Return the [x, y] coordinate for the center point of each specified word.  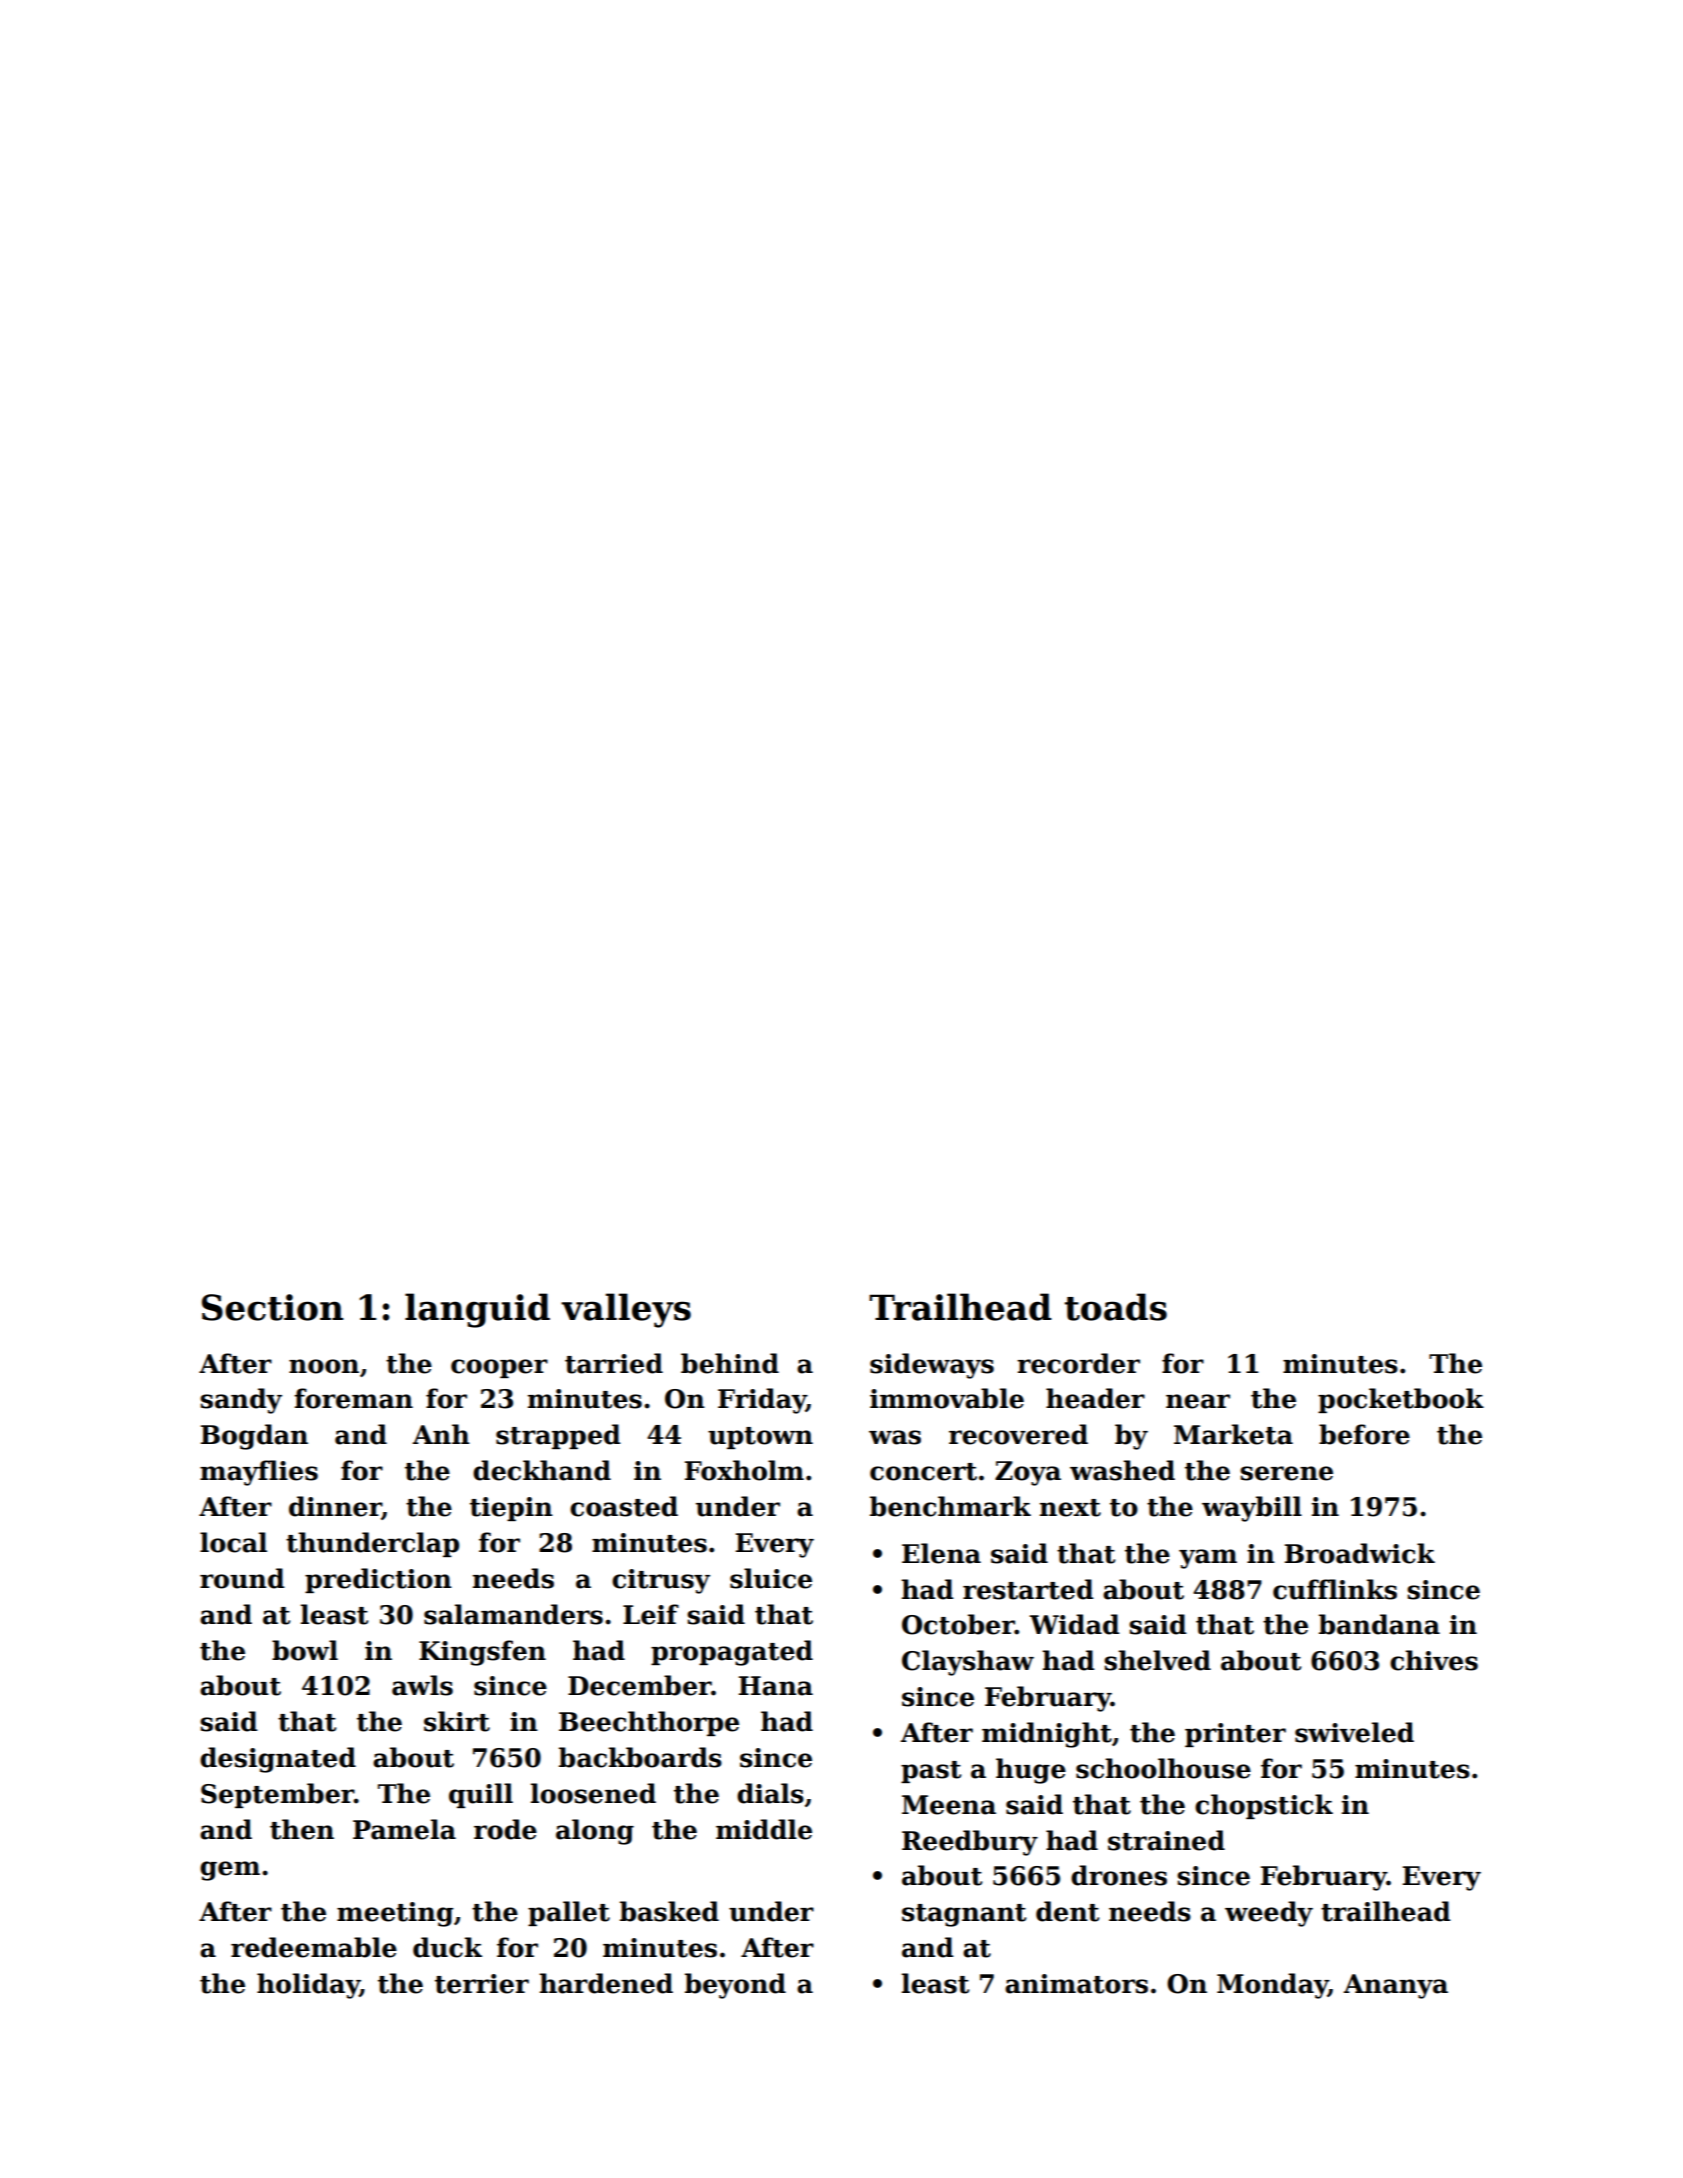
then [302, 1829]
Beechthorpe [649, 1723]
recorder [1078, 1363]
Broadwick [1360, 1553]
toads [1115, 1307]
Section [273, 1307]
